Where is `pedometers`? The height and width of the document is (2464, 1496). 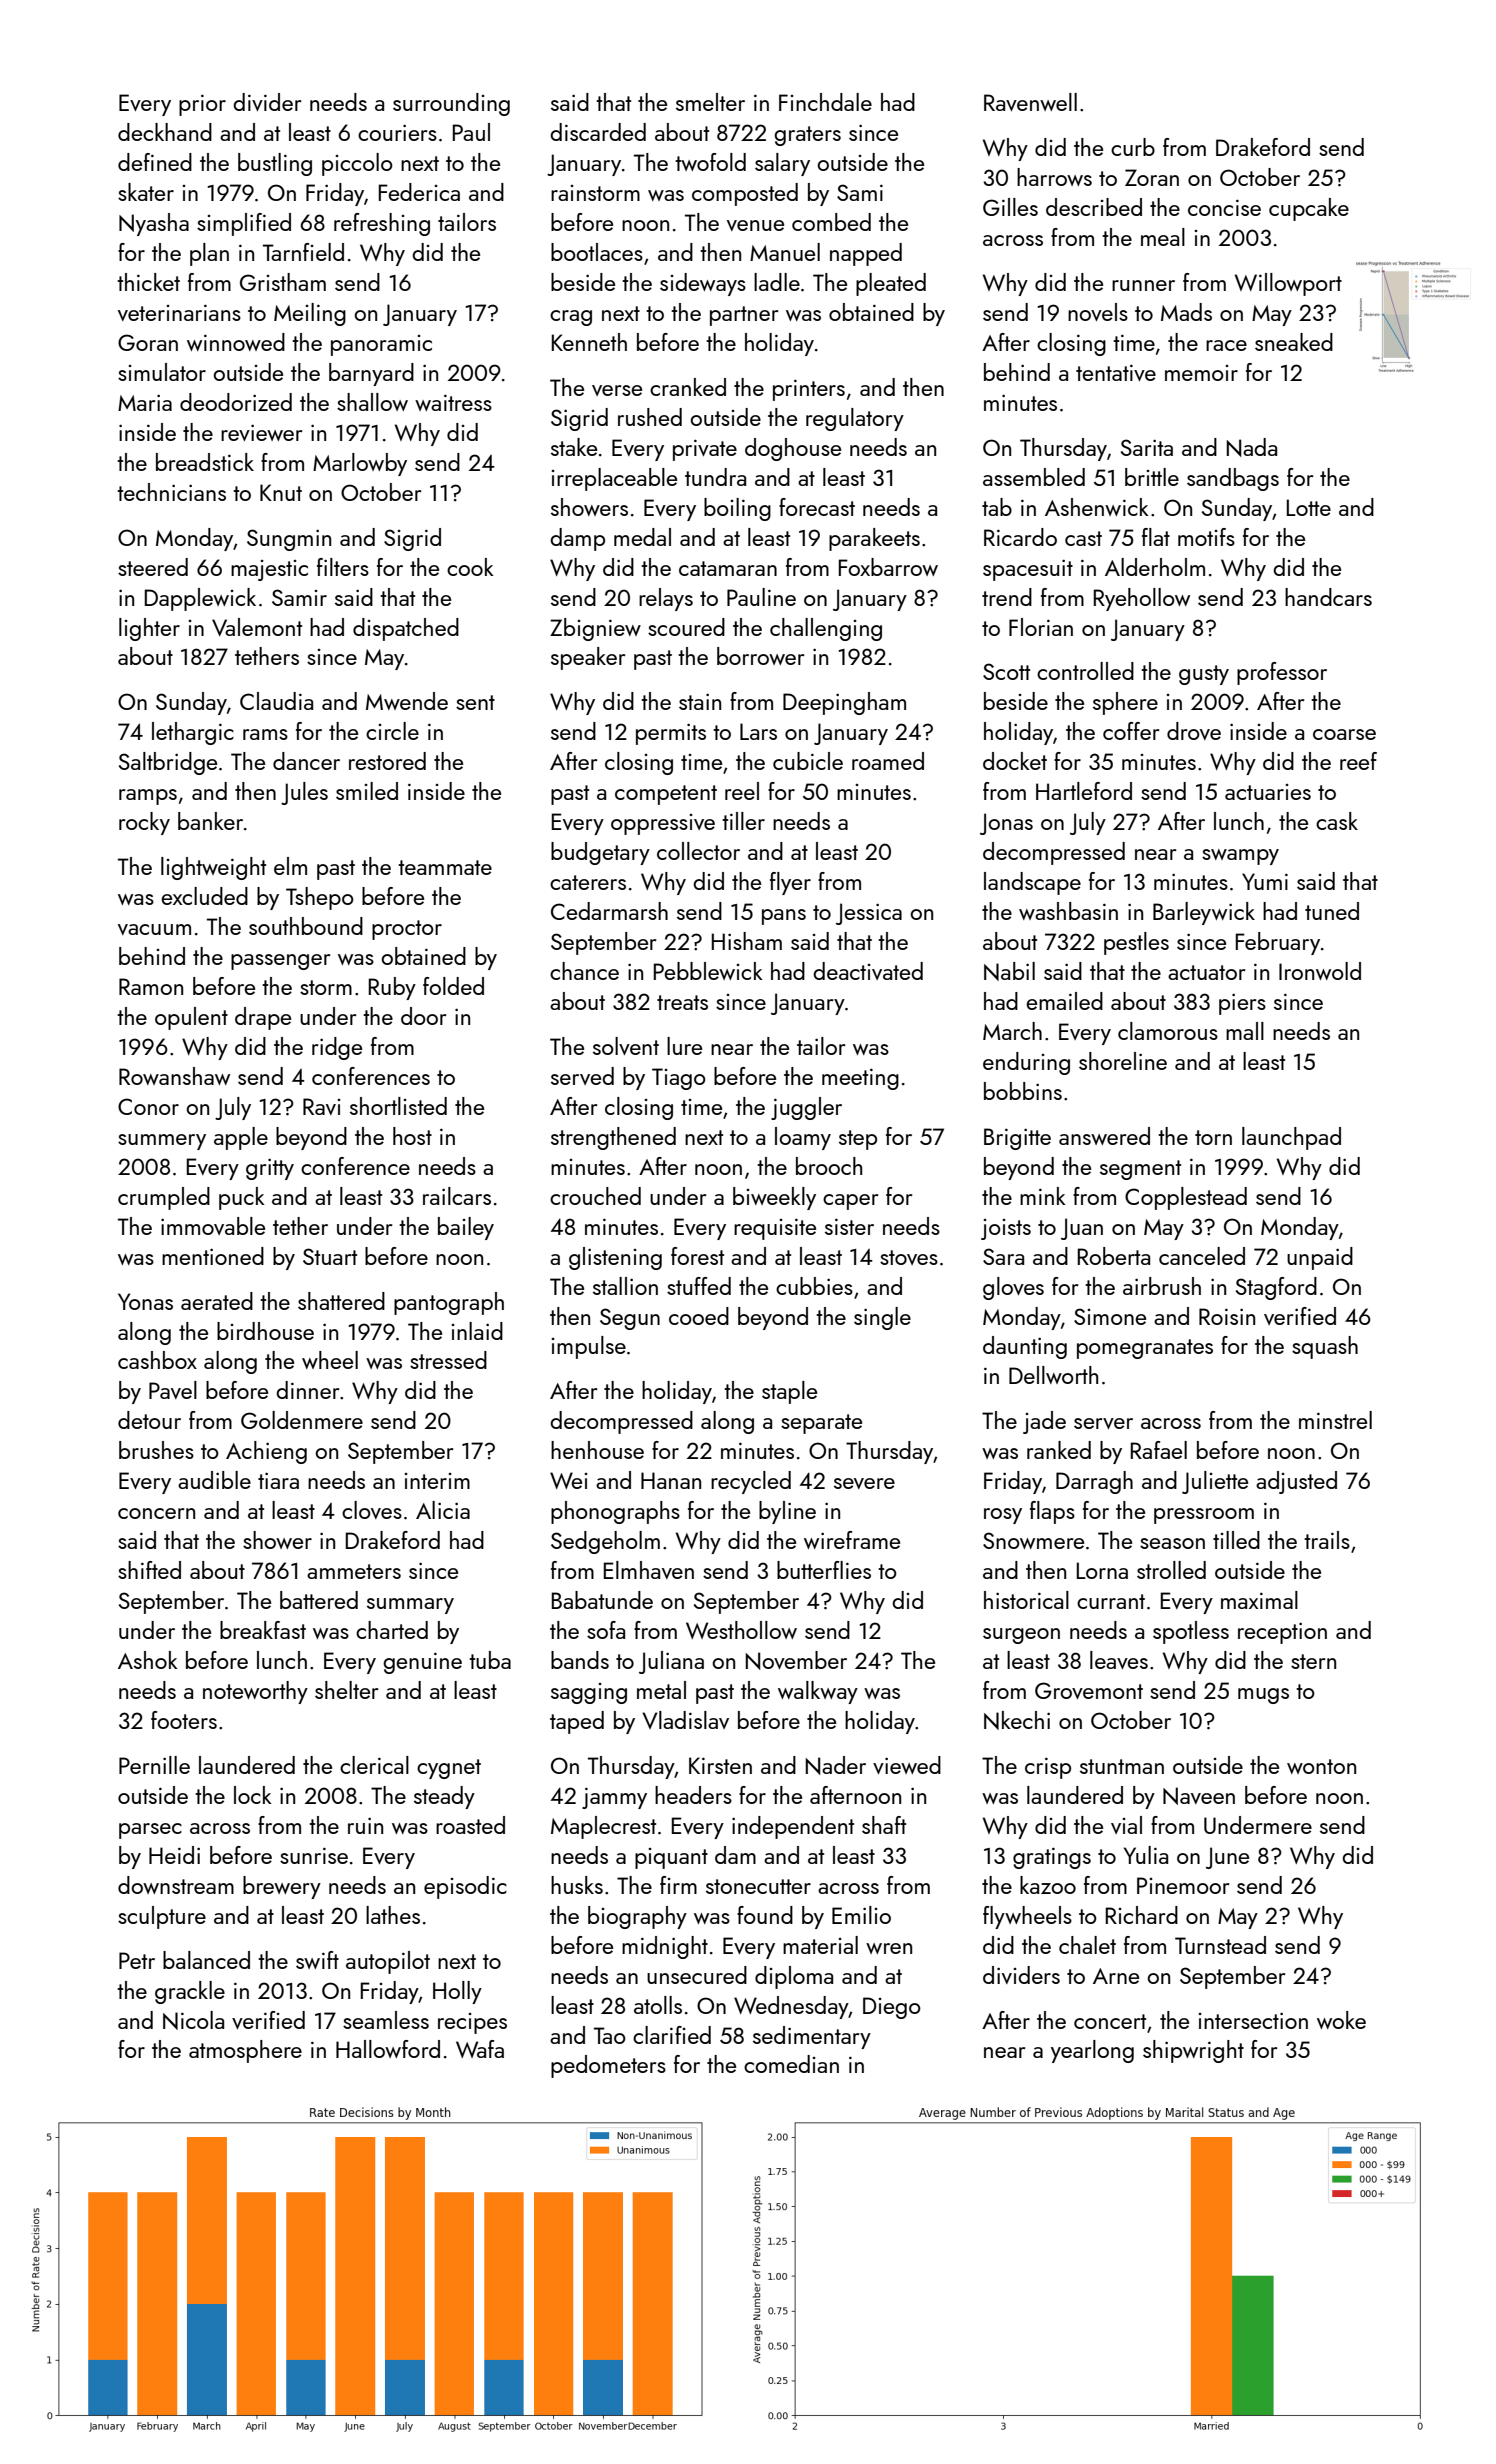
pedometers is located at coordinates (608, 2066).
